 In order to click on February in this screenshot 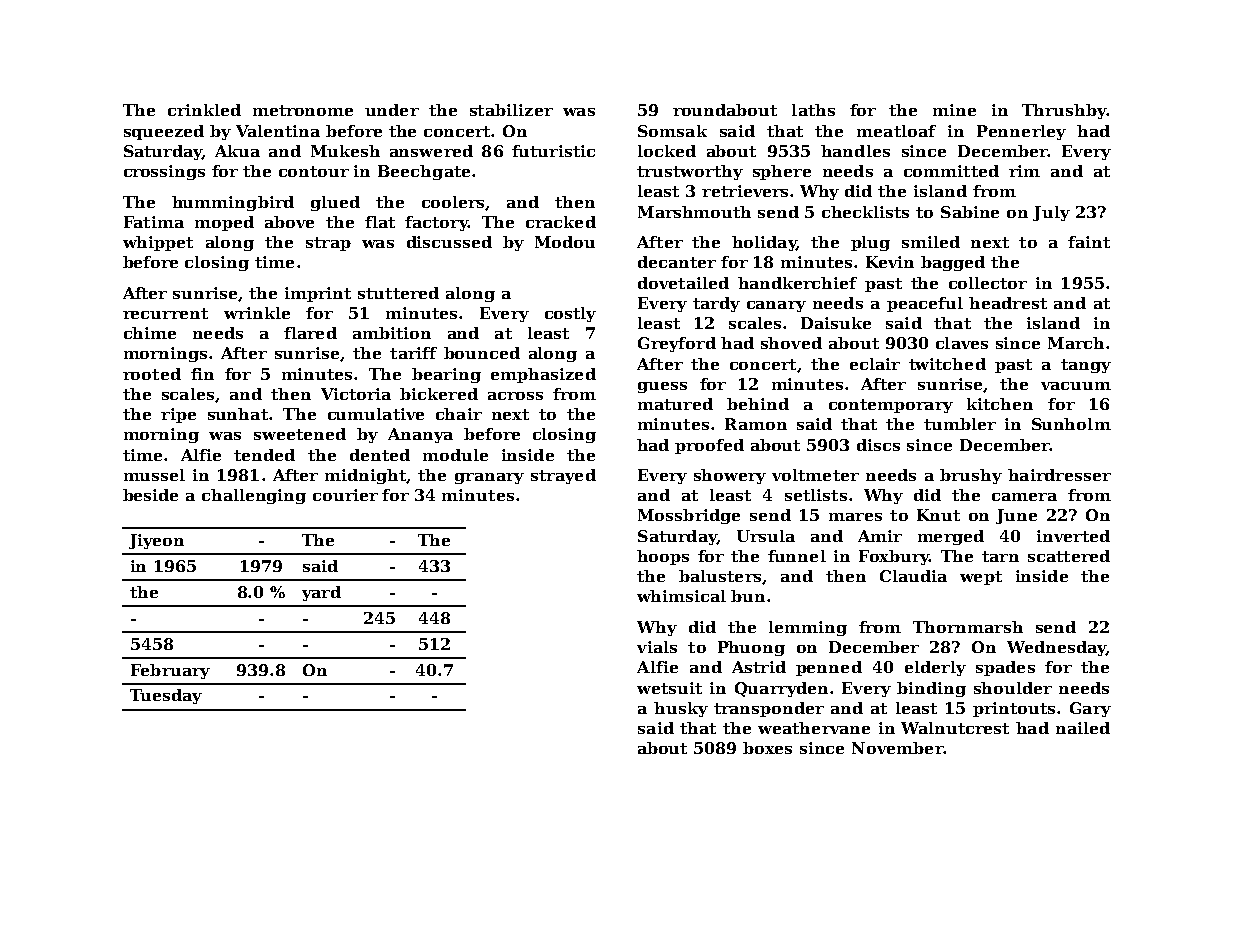, I will do `click(170, 671)`.
